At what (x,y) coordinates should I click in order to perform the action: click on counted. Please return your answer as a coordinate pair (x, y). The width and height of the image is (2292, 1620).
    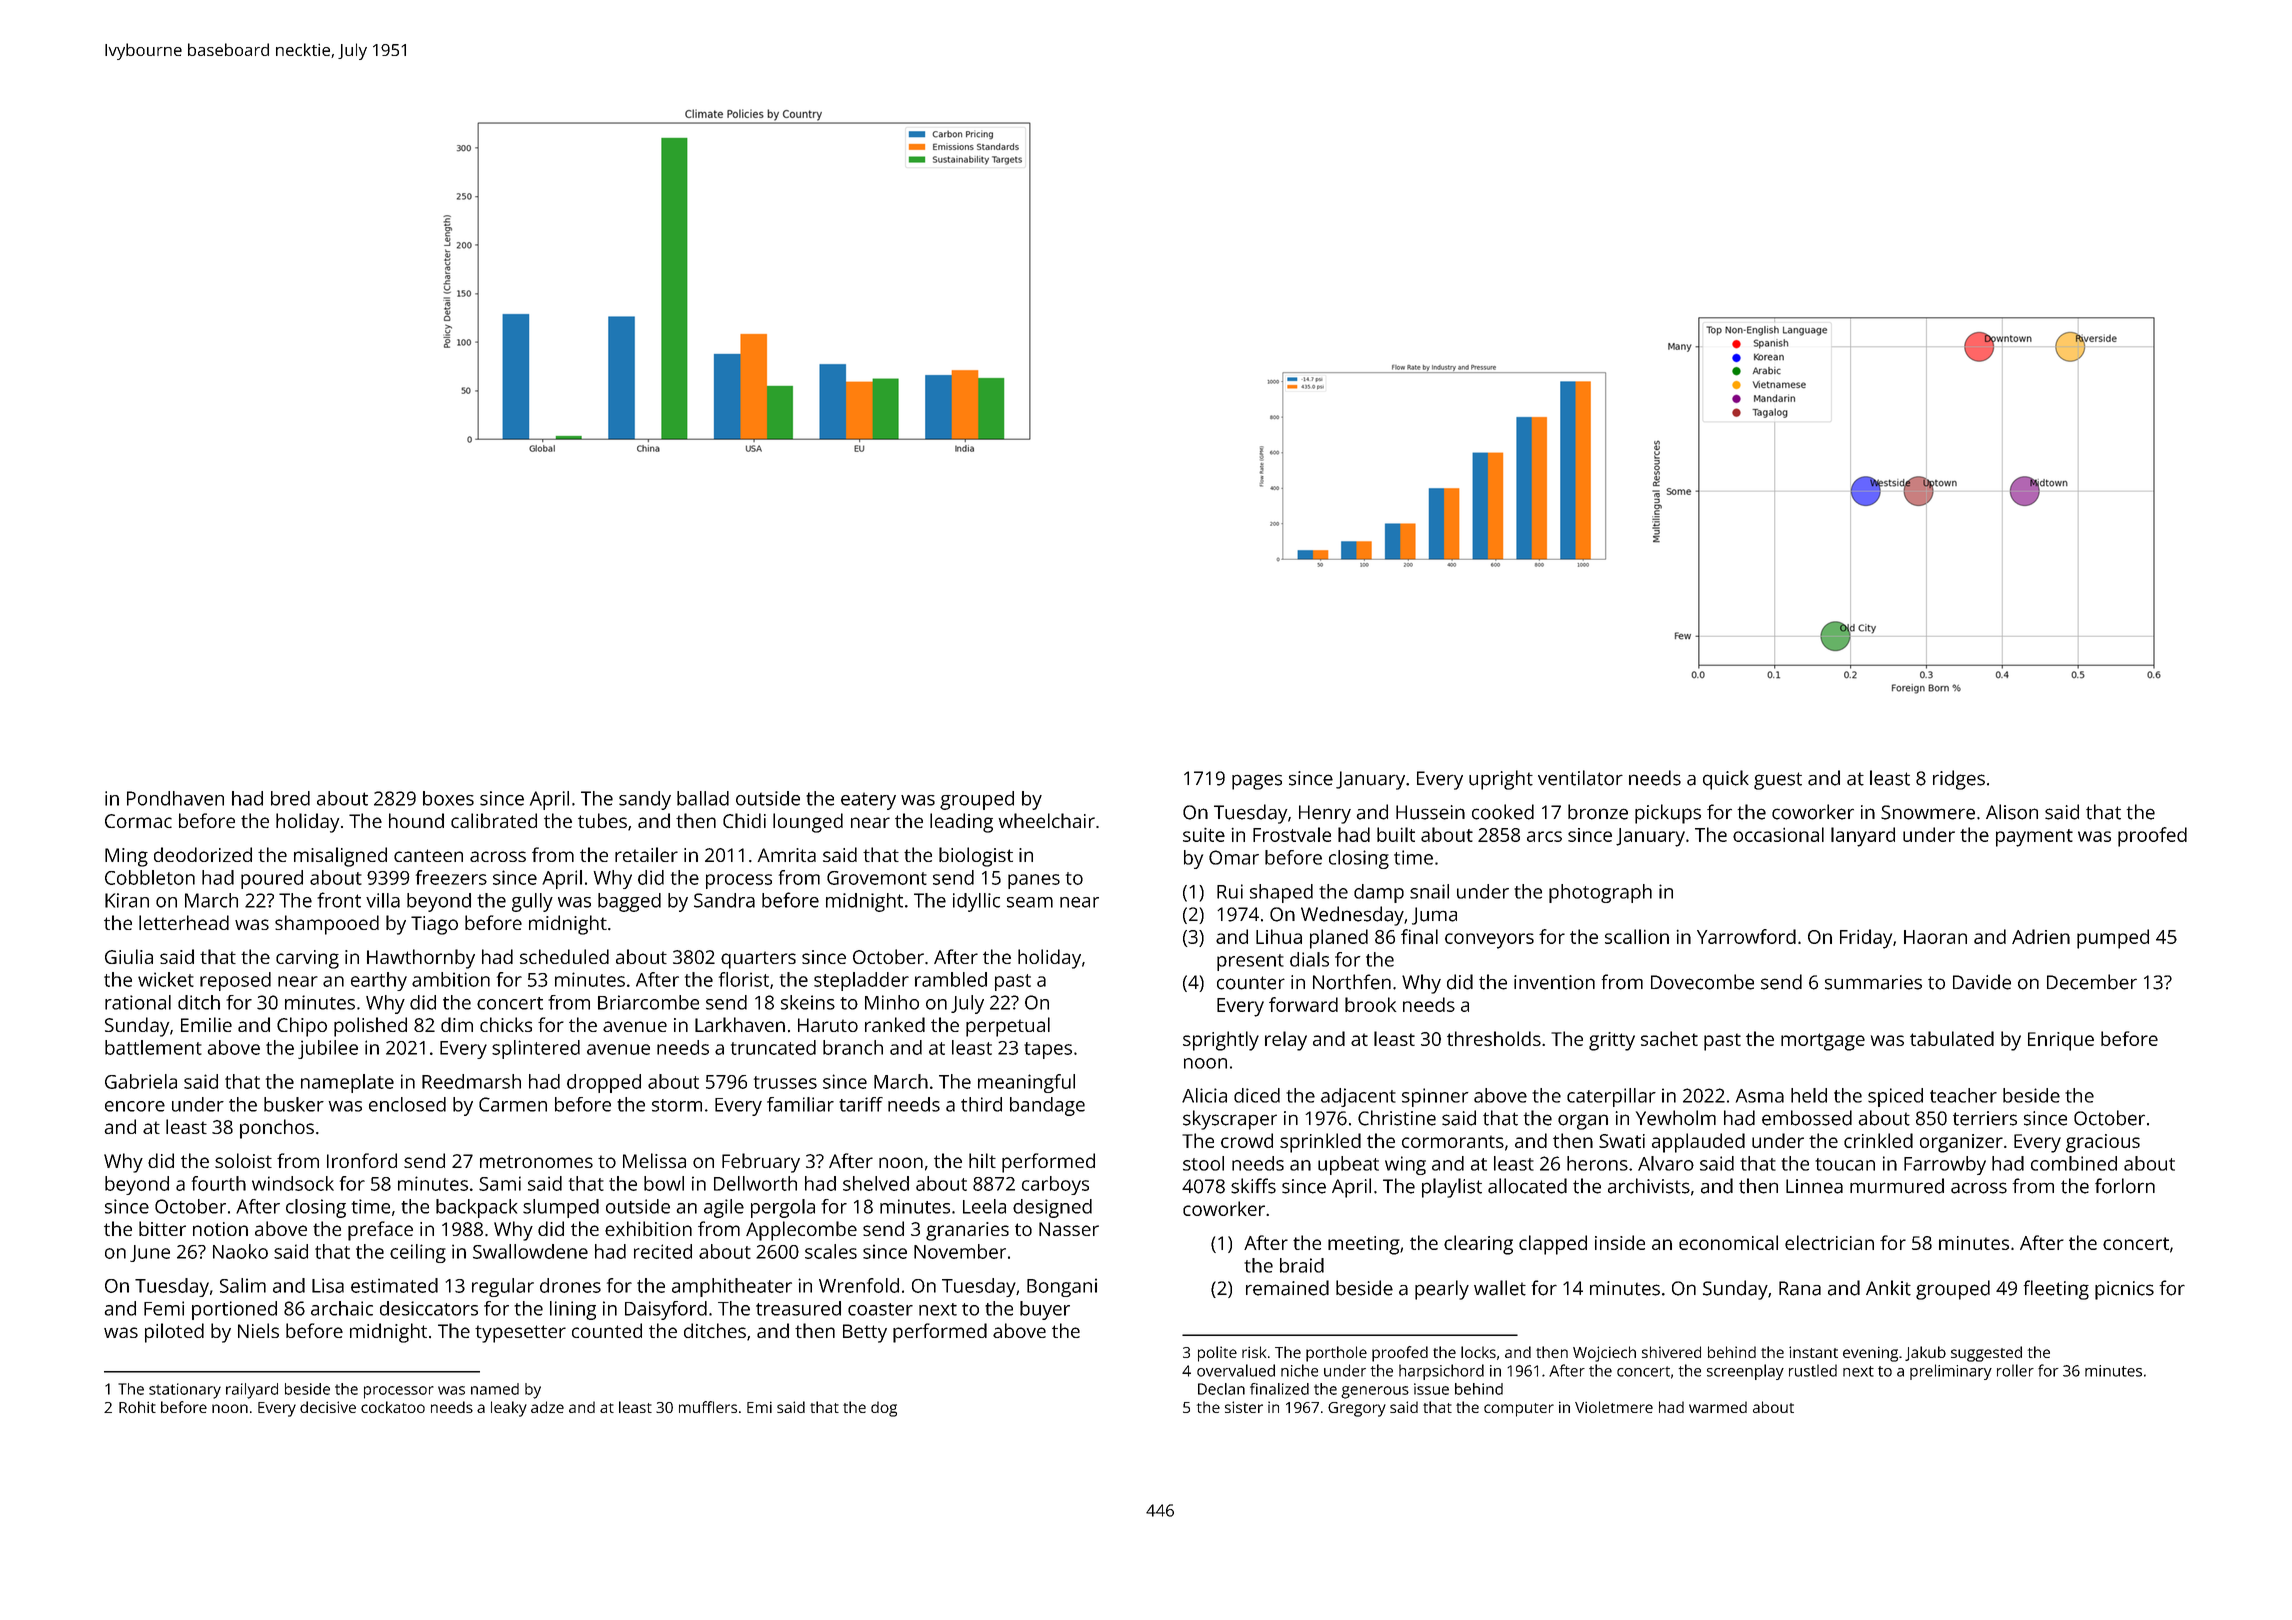
    Looking at the image, I should click on (607, 1330).
